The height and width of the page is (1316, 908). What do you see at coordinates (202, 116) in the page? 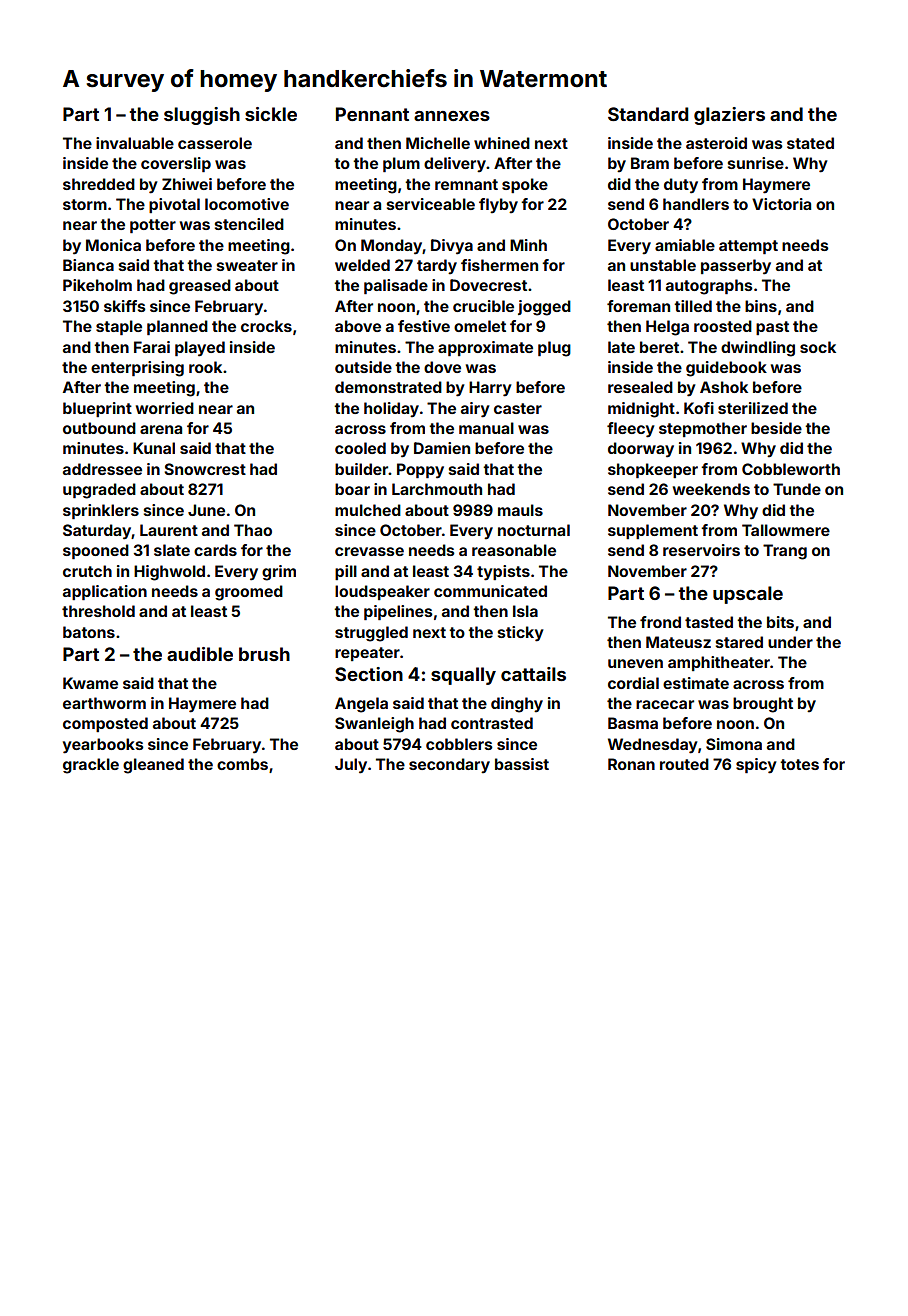
I see `sluggish` at bounding box center [202, 116].
